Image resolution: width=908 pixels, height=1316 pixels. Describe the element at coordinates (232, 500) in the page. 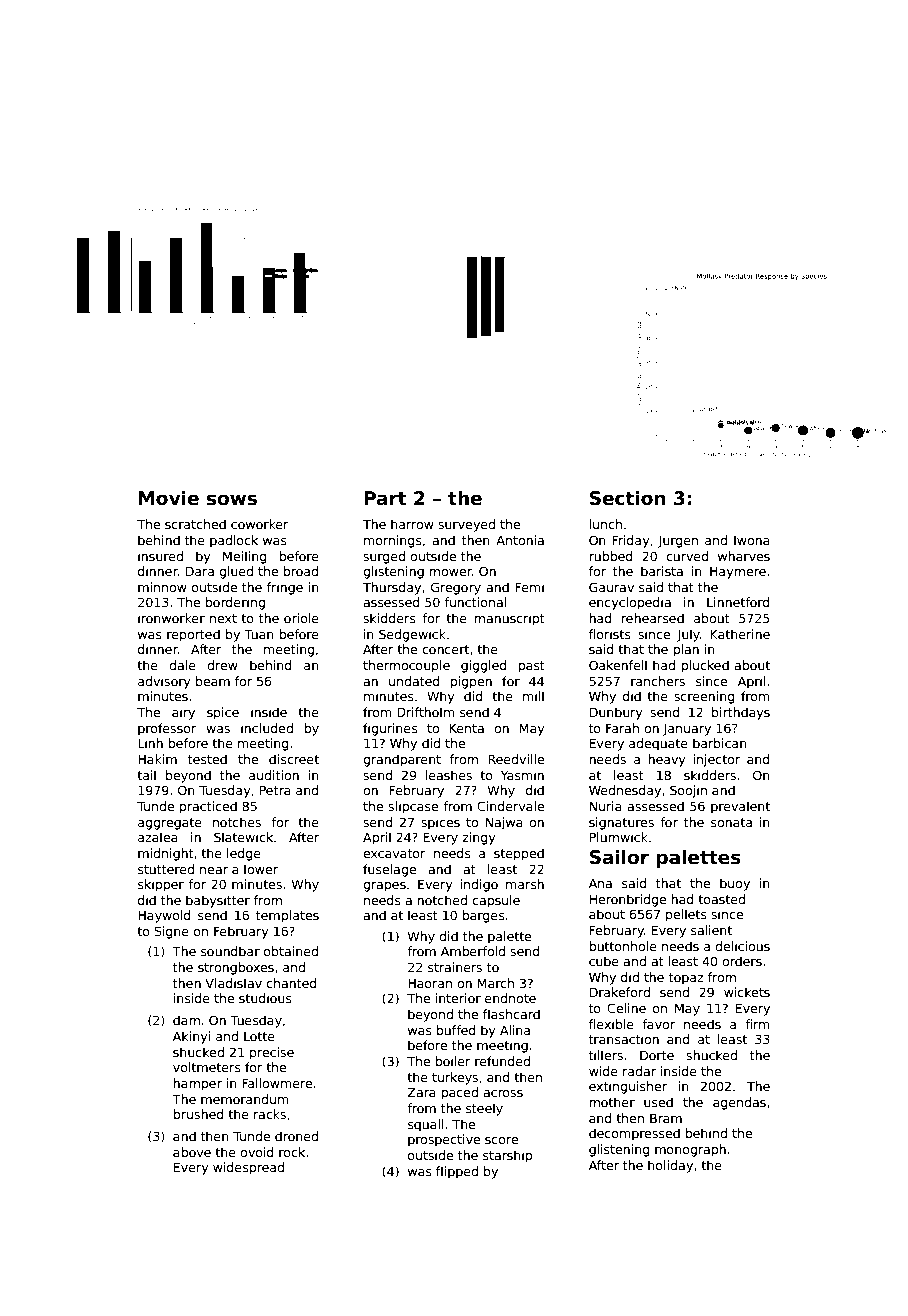

I see `sows` at that location.
